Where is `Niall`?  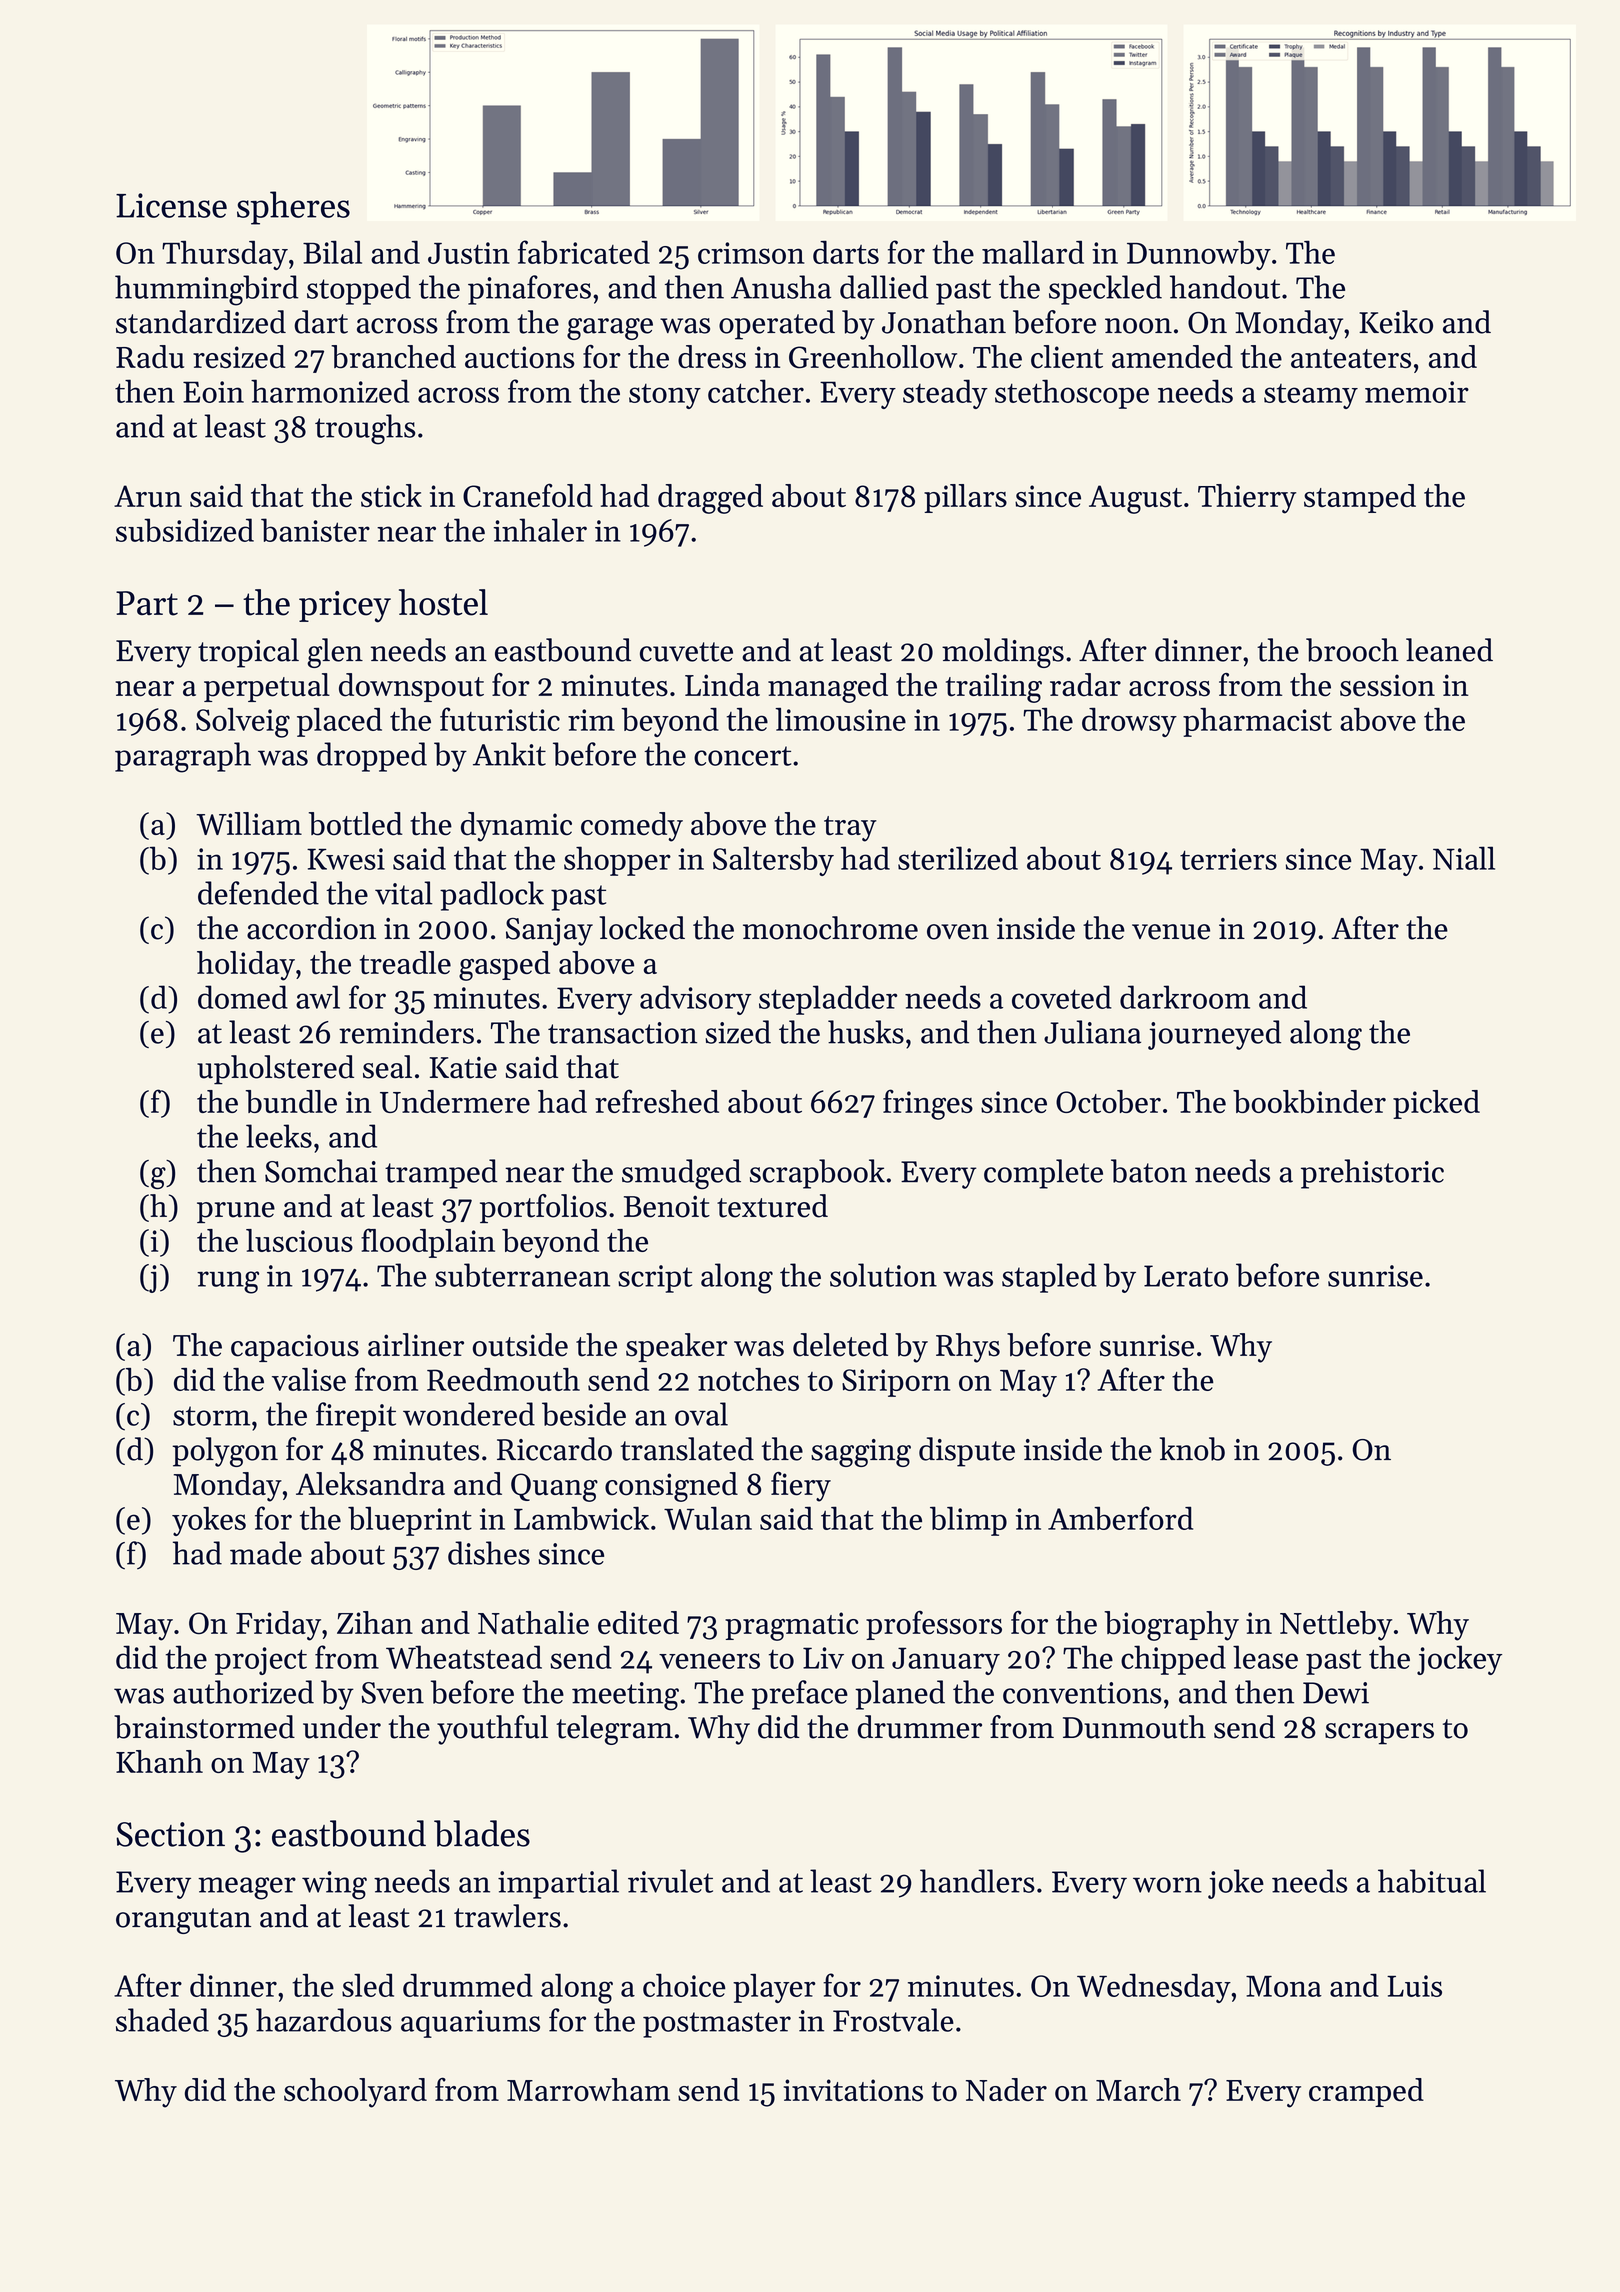 Niall is located at coordinates (1464, 858).
